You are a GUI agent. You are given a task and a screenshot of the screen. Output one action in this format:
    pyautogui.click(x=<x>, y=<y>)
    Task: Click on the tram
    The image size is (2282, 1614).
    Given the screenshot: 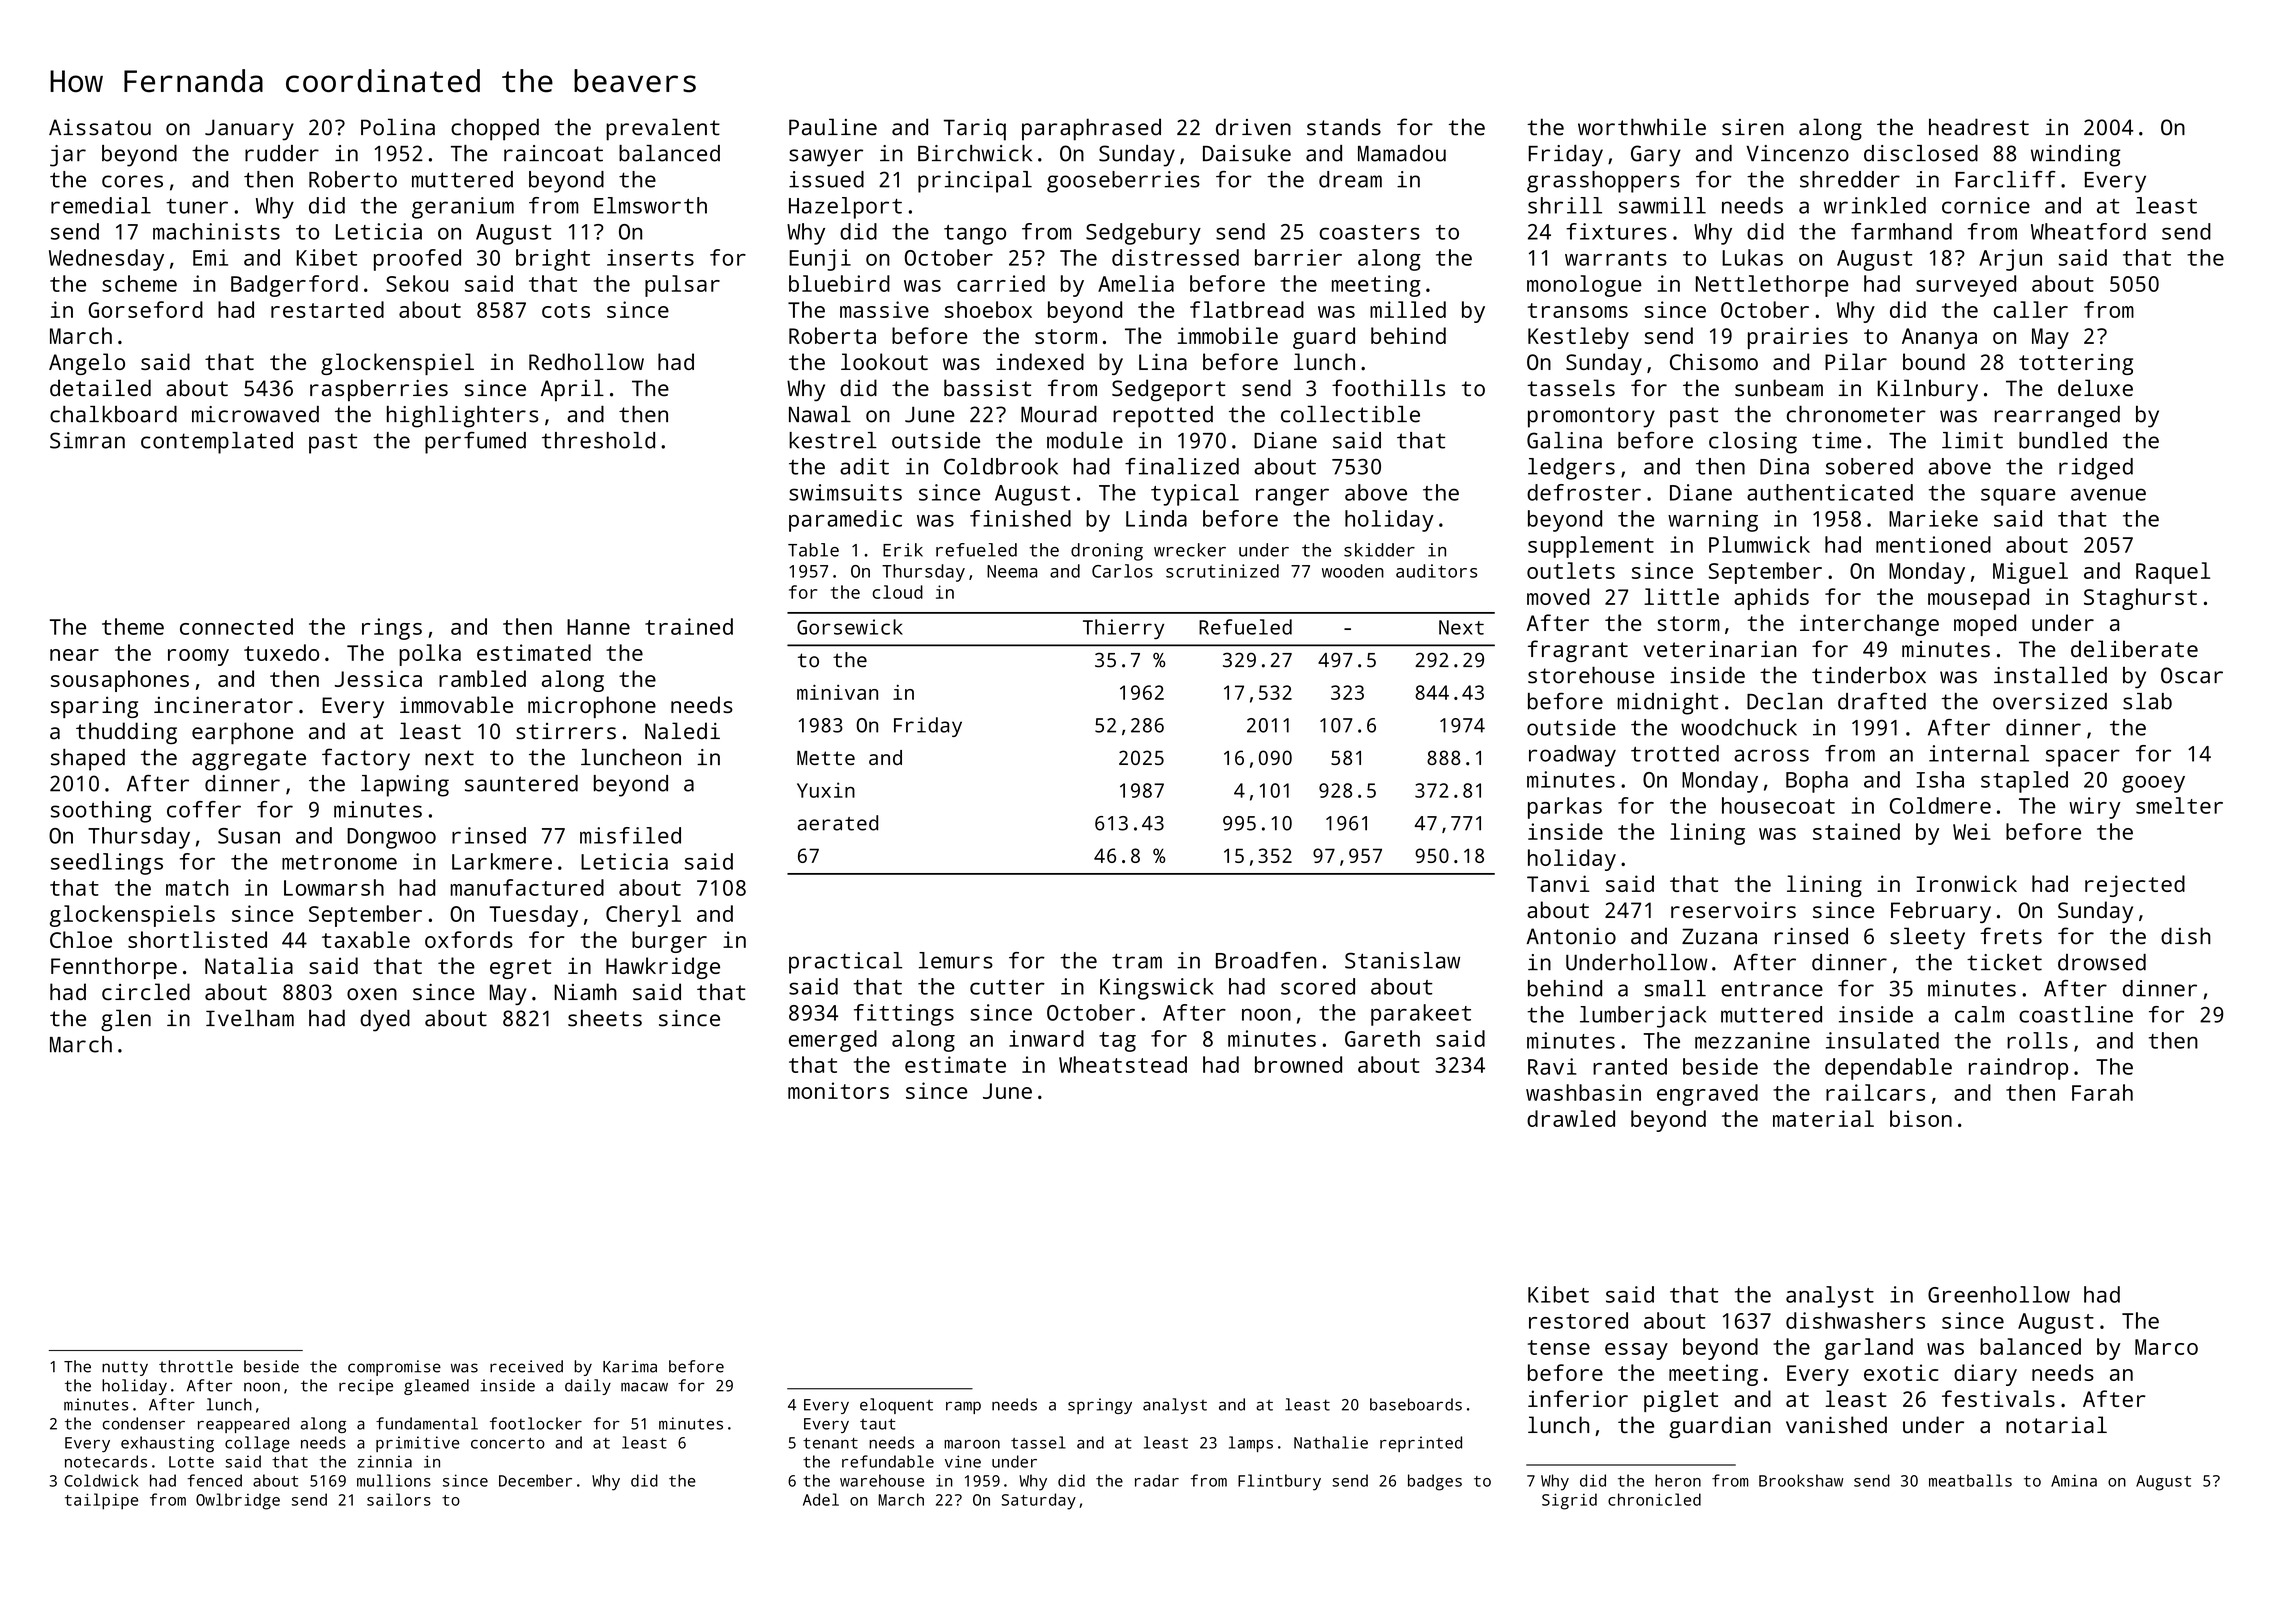 What is the action you would take?
    pyautogui.click(x=1137, y=961)
